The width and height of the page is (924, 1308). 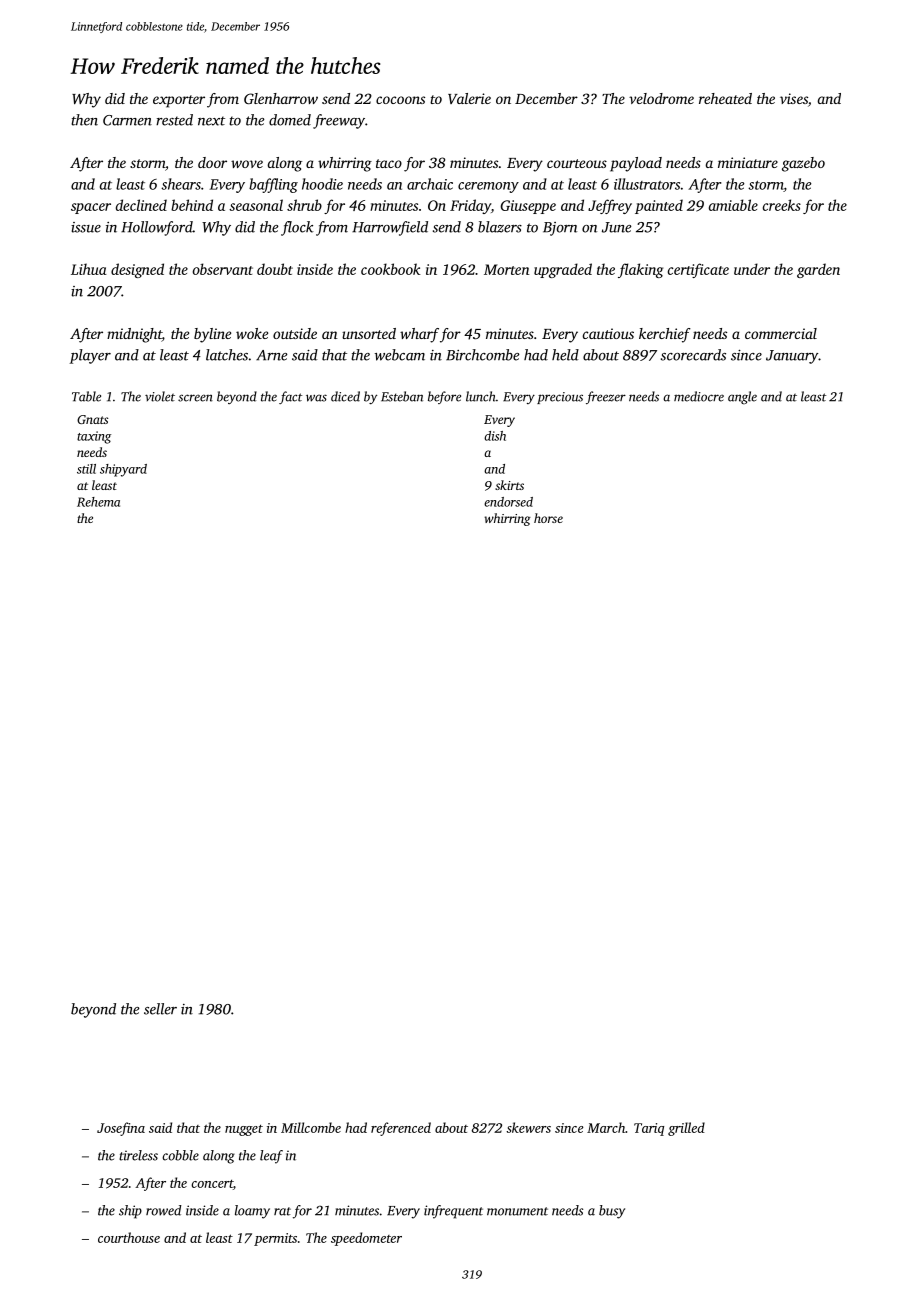 What do you see at coordinates (686, 1129) in the page?
I see `grilled` at bounding box center [686, 1129].
